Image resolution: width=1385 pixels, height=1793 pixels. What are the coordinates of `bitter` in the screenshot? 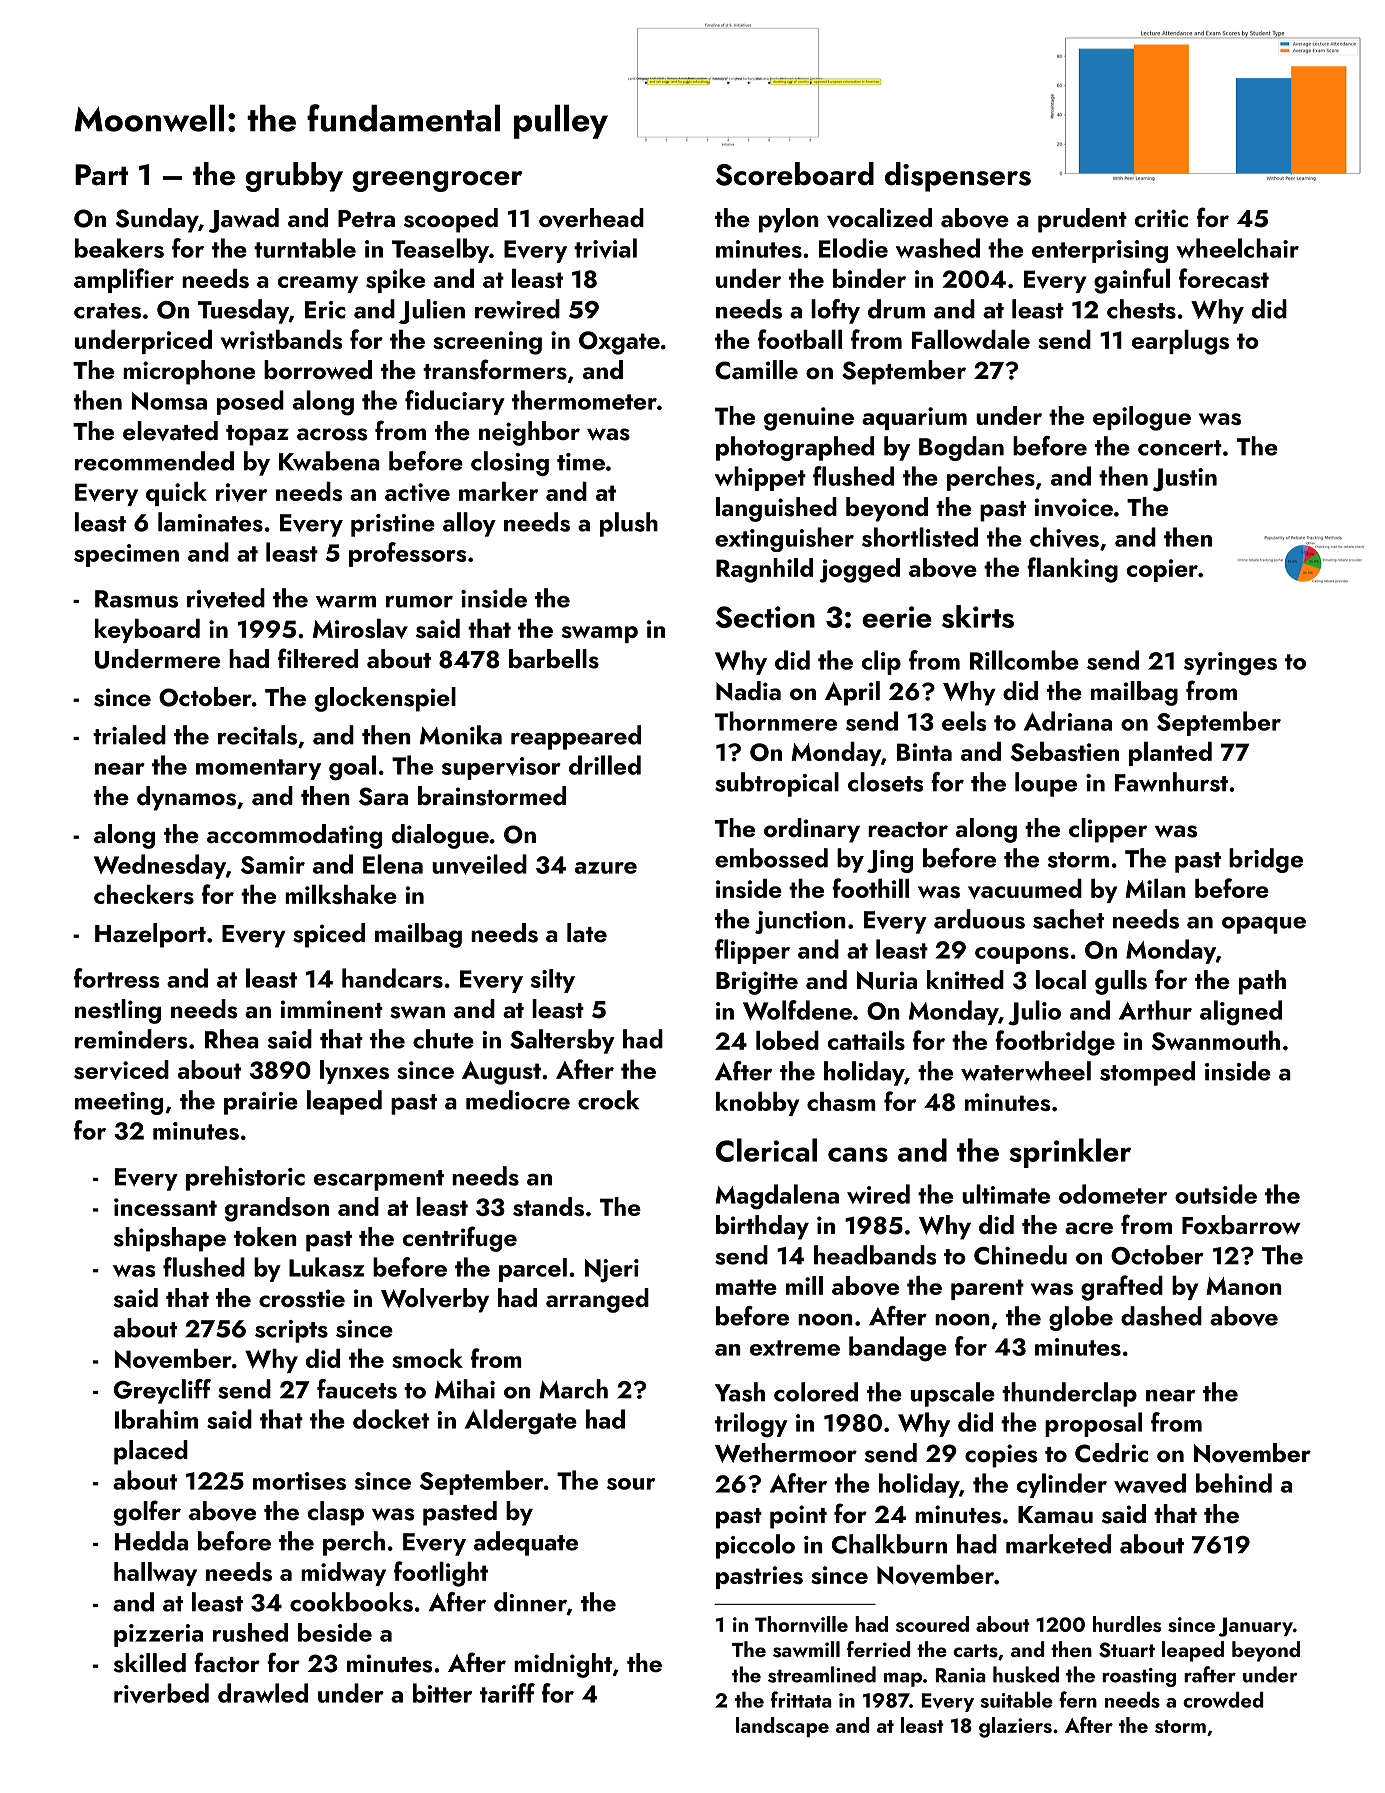 It's located at (442, 1693).
